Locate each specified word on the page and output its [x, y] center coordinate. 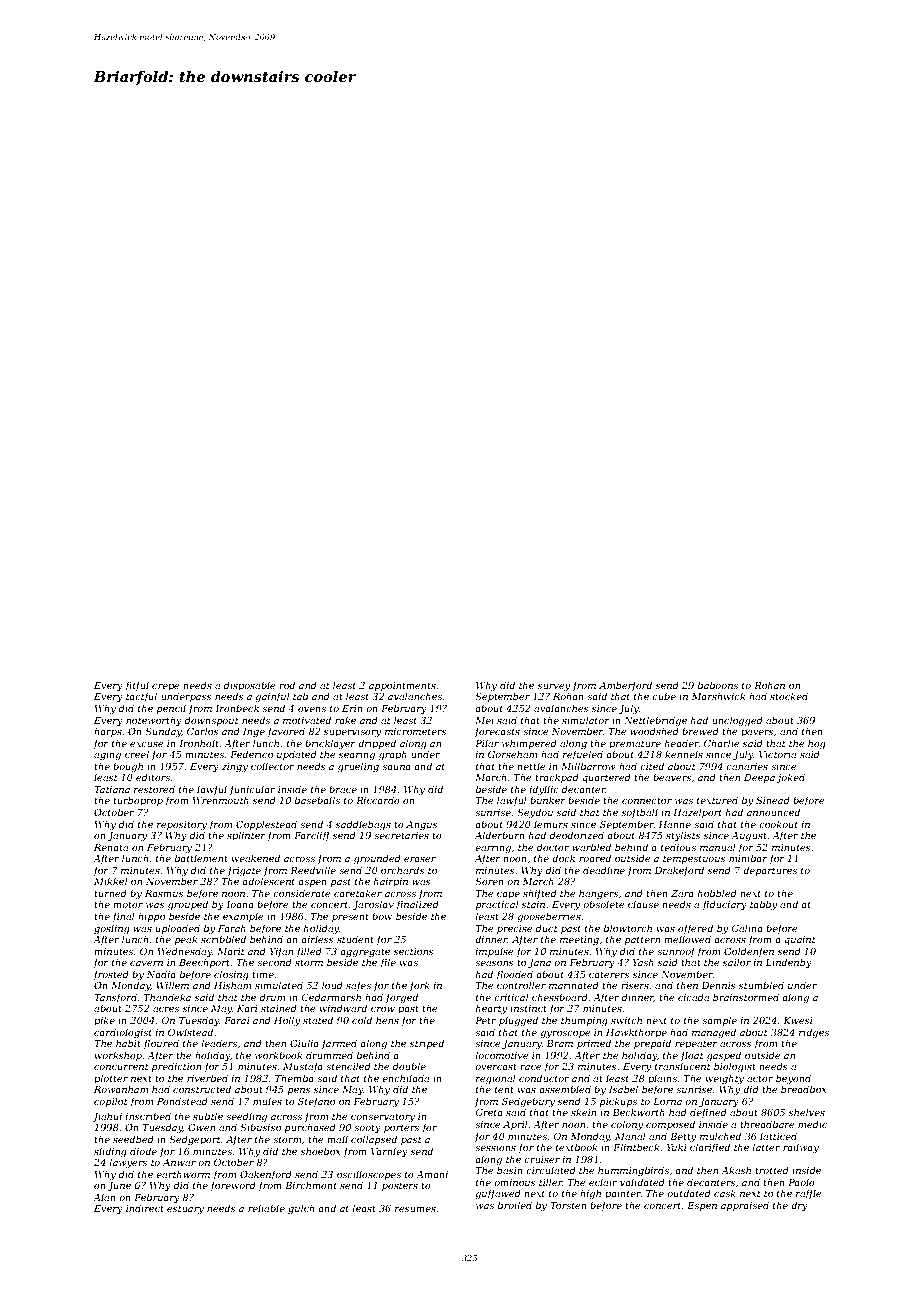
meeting [579, 940]
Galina [747, 928]
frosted [111, 975]
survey [554, 687]
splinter [246, 836]
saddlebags [363, 825]
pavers [757, 733]
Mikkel [111, 881]
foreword [233, 1186]
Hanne [675, 824]
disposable [250, 686]
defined [708, 1113]
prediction [176, 1067]
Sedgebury [528, 1102]
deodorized [577, 835]
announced [773, 812]
